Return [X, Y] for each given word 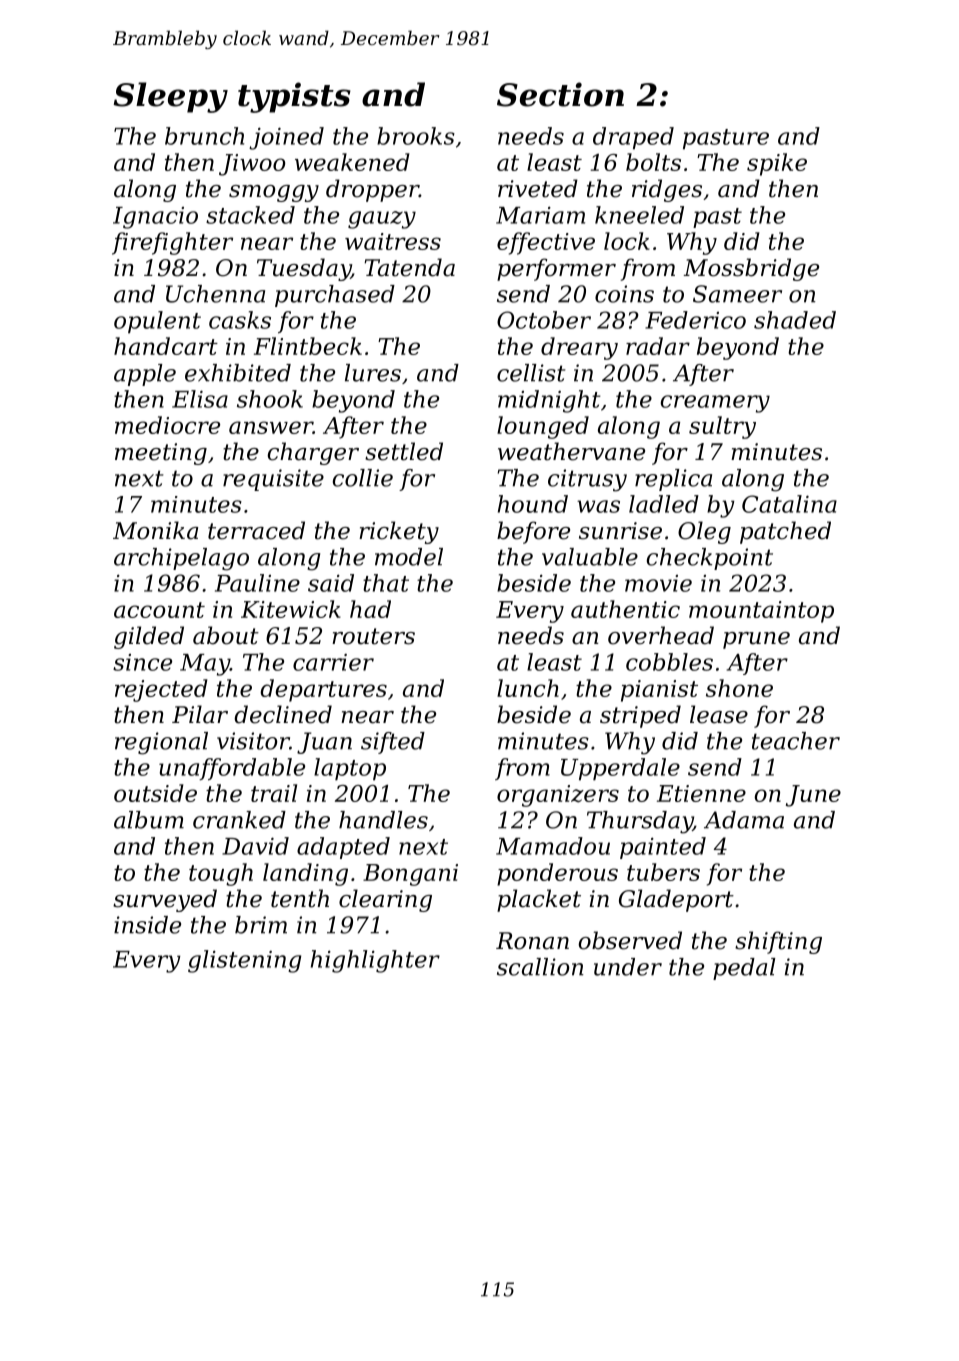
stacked [250, 215]
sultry [722, 427]
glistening [244, 961]
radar [658, 346]
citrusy [587, 480]
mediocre [167, 425]
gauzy [382, 220]
